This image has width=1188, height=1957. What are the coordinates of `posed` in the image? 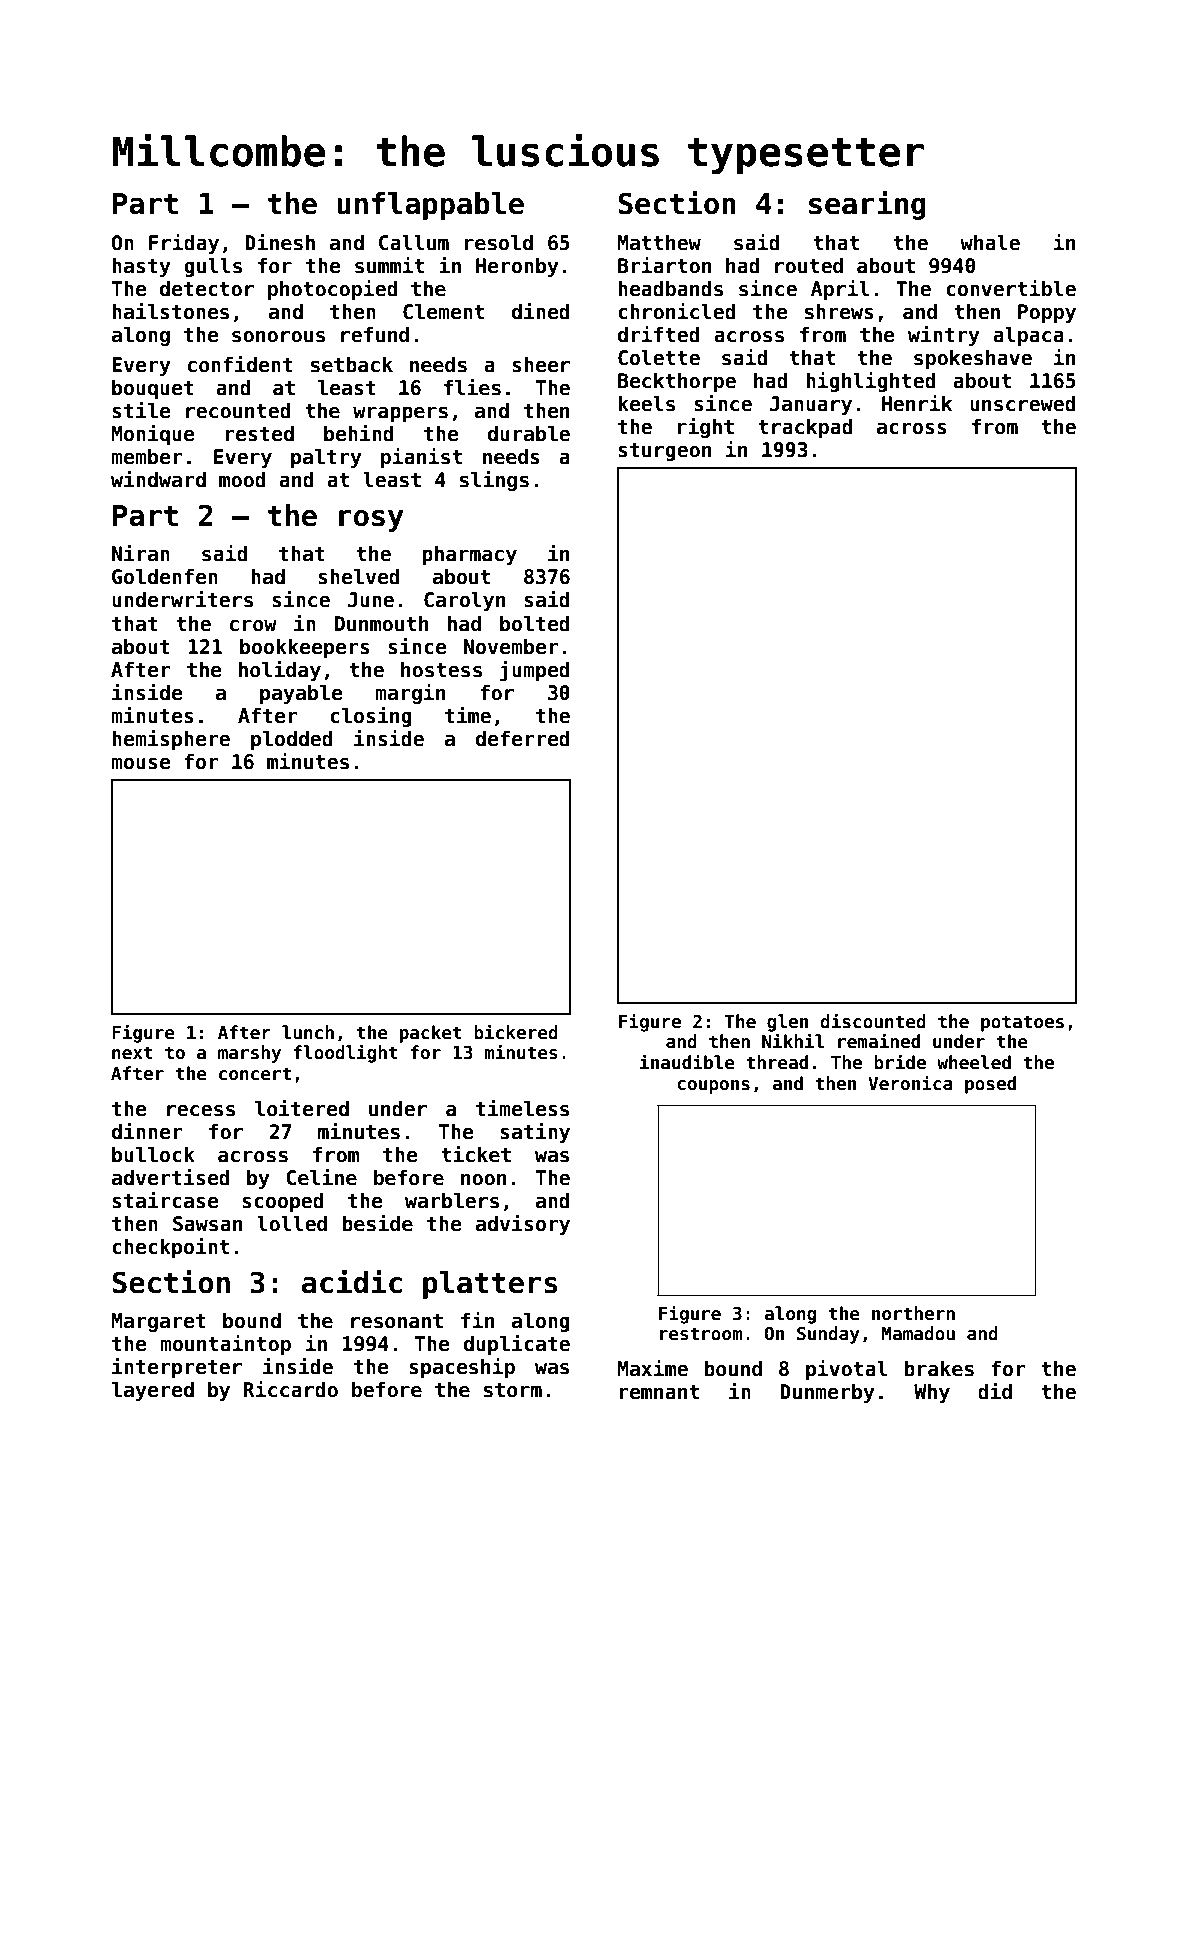 It's located at (990, 1085).
